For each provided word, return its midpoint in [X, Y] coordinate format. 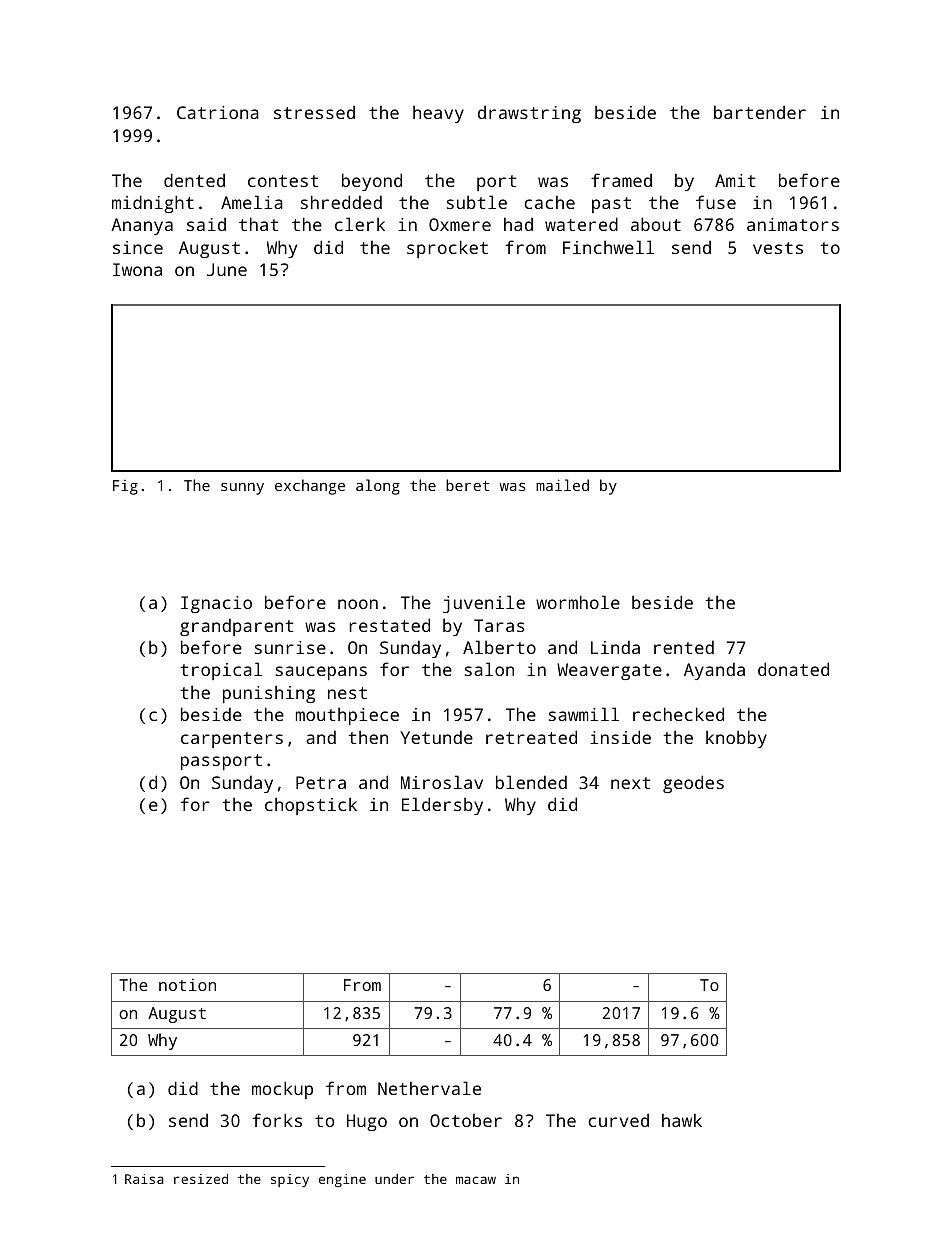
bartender [760, 112]
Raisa [144, 1179]
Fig [125, 487]
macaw [476, 1180]
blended [531, 782]
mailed [562, 485]
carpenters [232, 740]
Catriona [218, 112]
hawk [682, 1120]
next [630, 783]
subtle [477, 202]
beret [468, 485]
